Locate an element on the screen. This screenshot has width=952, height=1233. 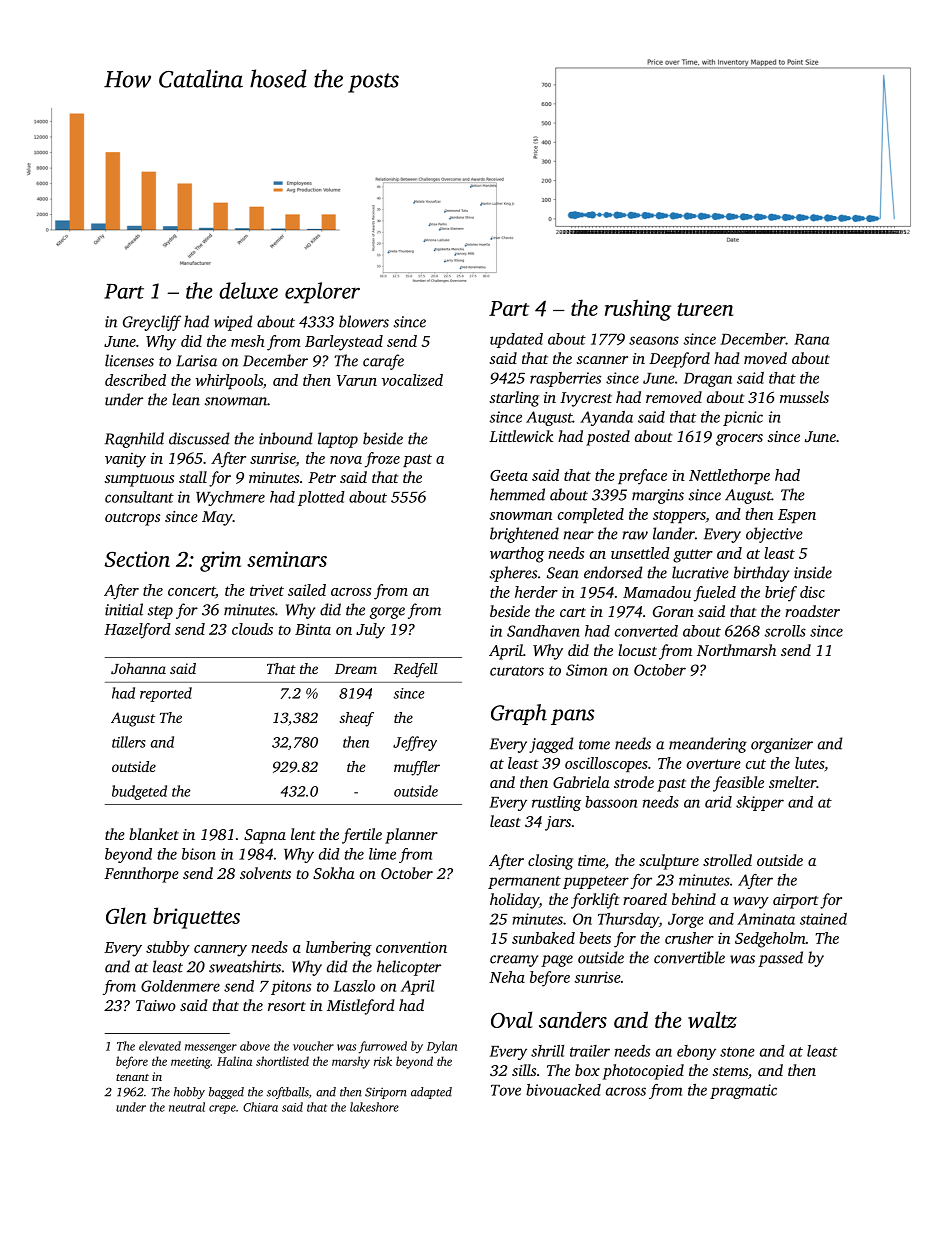
roadster is located at coordinates (812, 611).
